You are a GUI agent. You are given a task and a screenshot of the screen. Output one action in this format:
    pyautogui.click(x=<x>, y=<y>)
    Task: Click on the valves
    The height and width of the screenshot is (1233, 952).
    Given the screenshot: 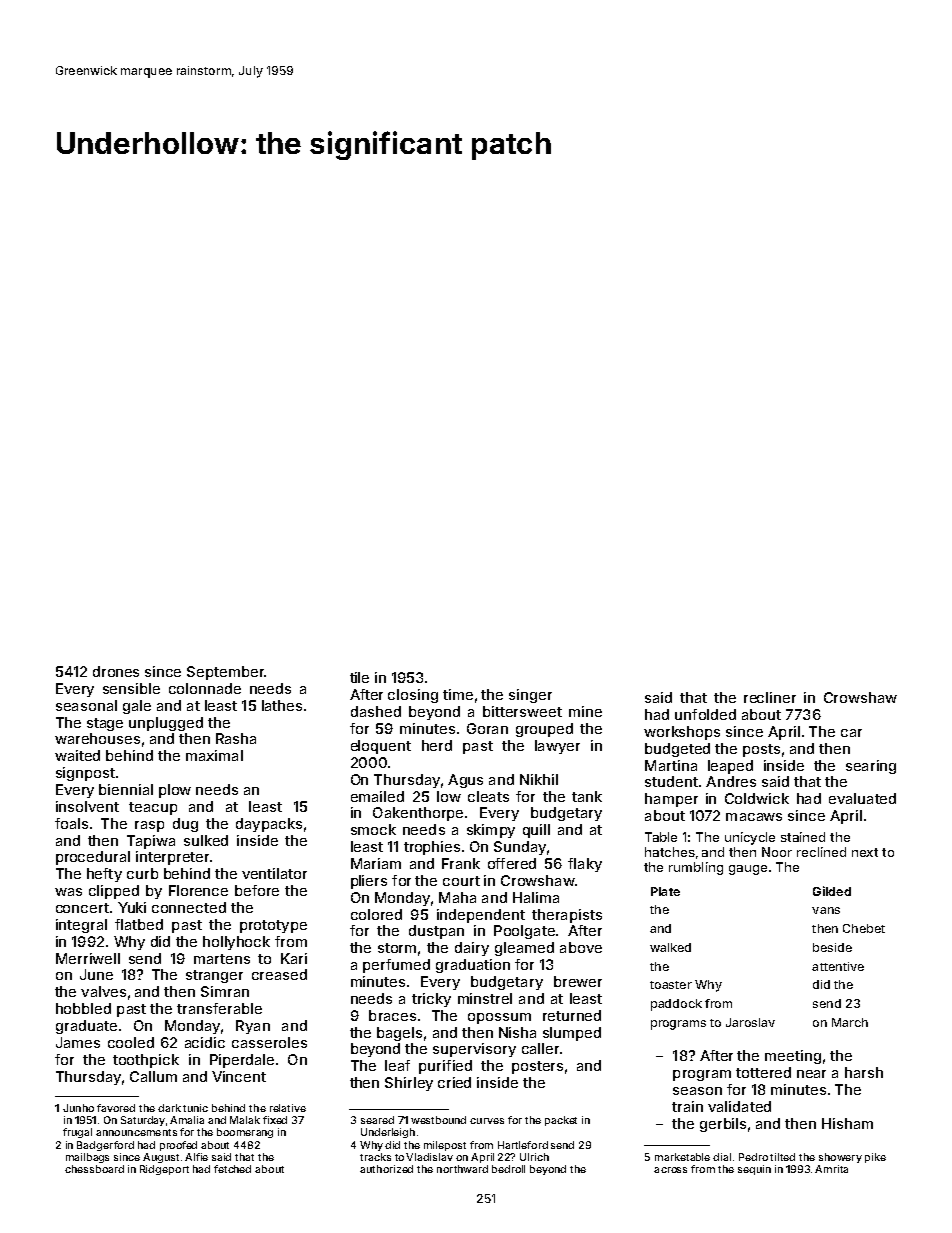 What is the action you would take?
    pyautogui.click(x=103, y=991)
